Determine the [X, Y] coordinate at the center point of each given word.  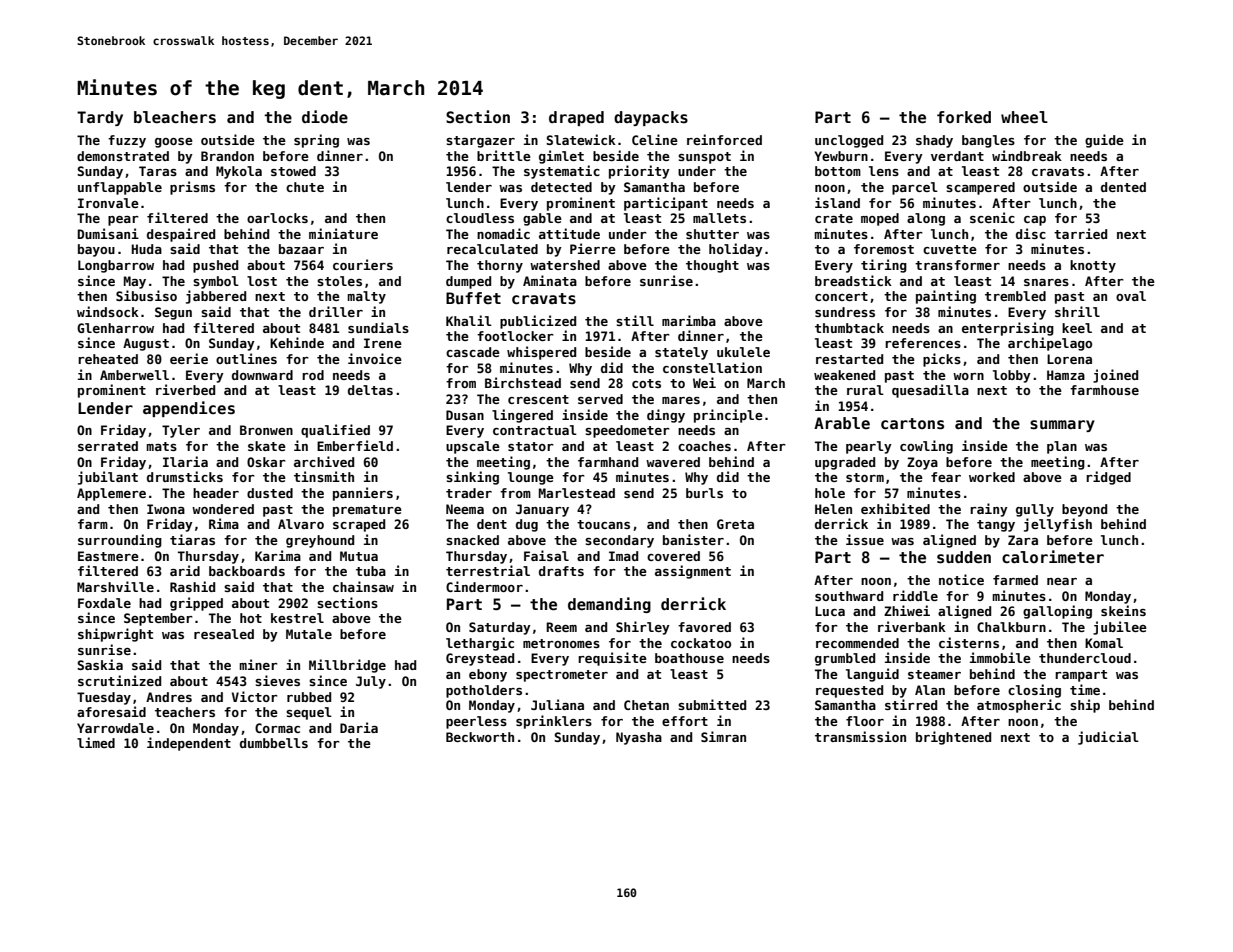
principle [728, 416]
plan [1062, 447]
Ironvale [108, 203]
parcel [915, 188]
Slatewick [581, 139]
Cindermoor [484, 586]
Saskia [100, 664]
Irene [383, 343]
